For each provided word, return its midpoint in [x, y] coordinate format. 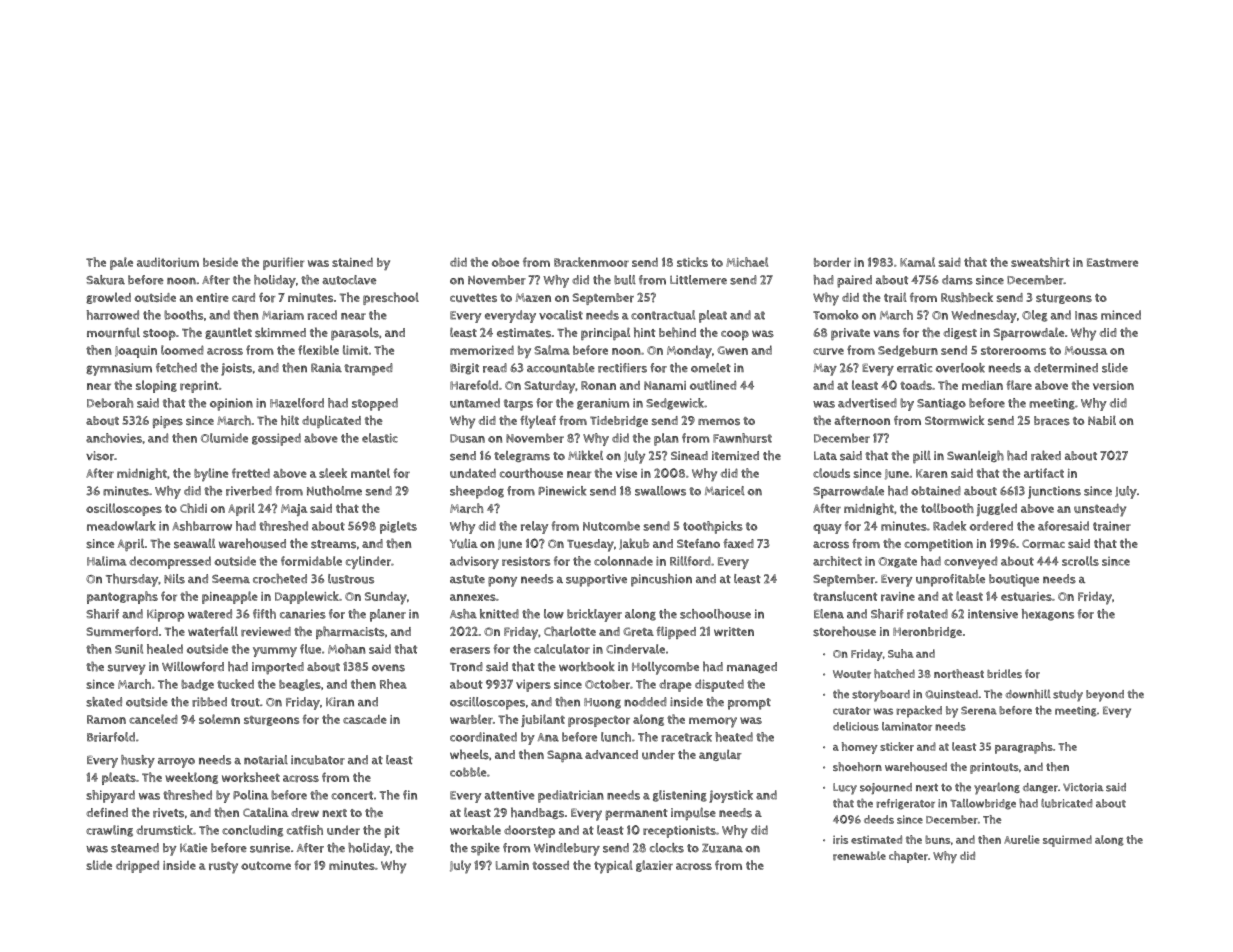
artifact [1044, 473]
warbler [471, 719]
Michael [747, 262]
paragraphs [1024, 748]
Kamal [917, 262]
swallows [660, 491]
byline [211, 475]
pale [121, 263]
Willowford [193, 667]
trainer [1112, 526]
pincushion [661, 580]
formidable [311, 561]
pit [392, 831]
